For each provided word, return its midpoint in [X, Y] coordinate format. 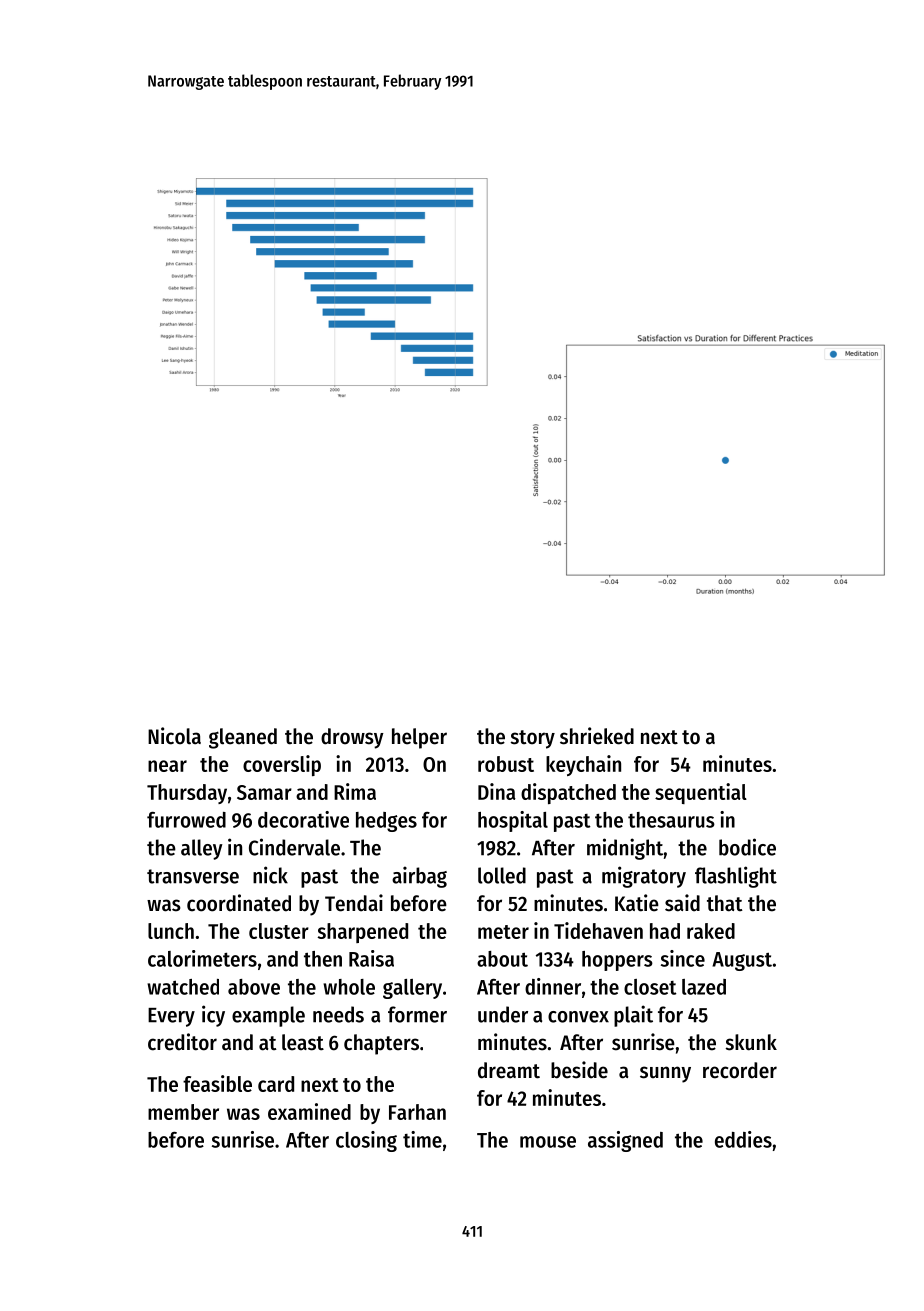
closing [366, 1141]
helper [419, 738]
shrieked [597, 736]
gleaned [243, 738]
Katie [637, 903]
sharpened [362, 933]
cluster [279, 931]
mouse [548, 1142]
